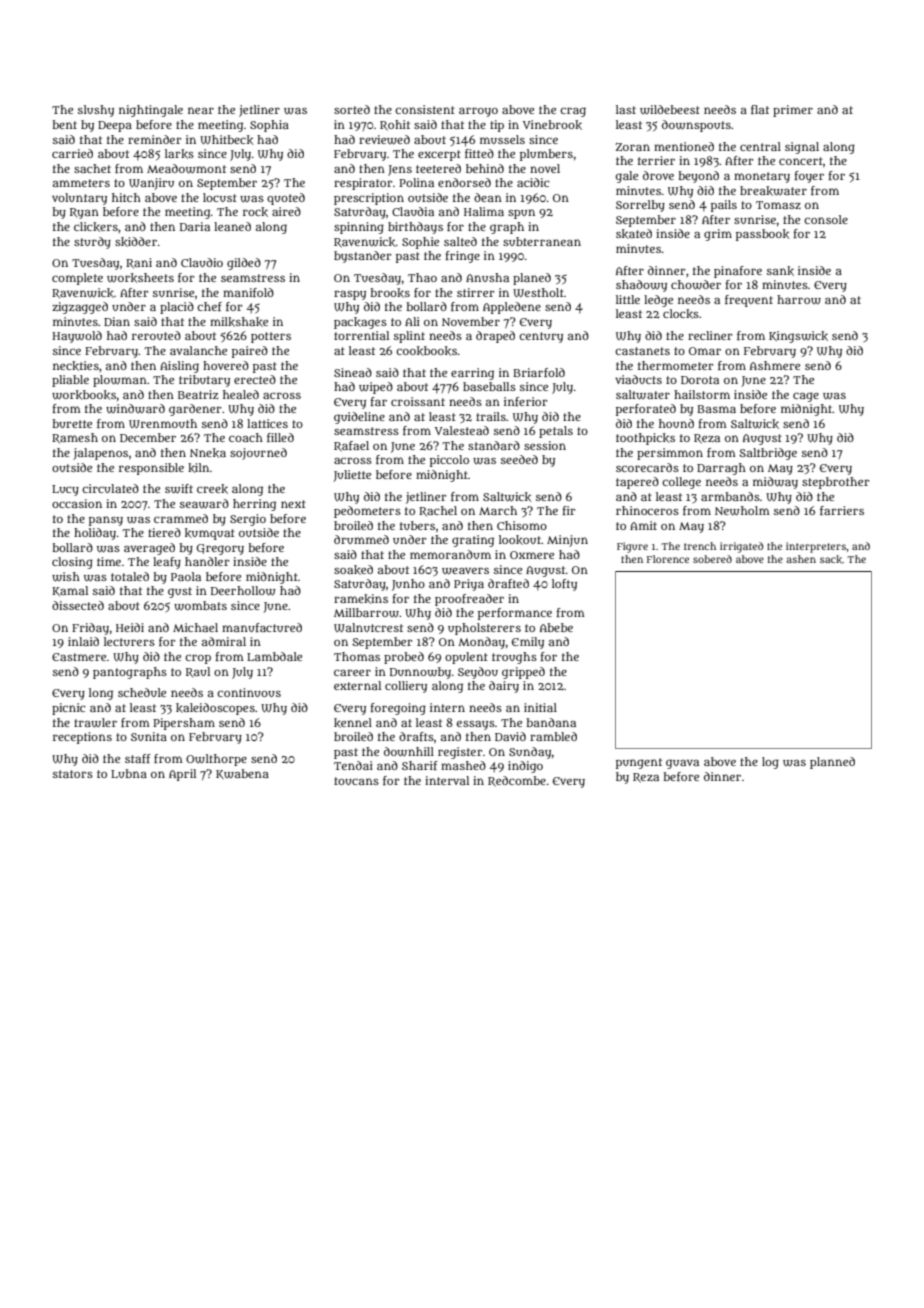 This image has height=1308, width=924. What do you see at coordinates (801, 559) in the image?
I see `ashen` at bounding box center [801, 559].
